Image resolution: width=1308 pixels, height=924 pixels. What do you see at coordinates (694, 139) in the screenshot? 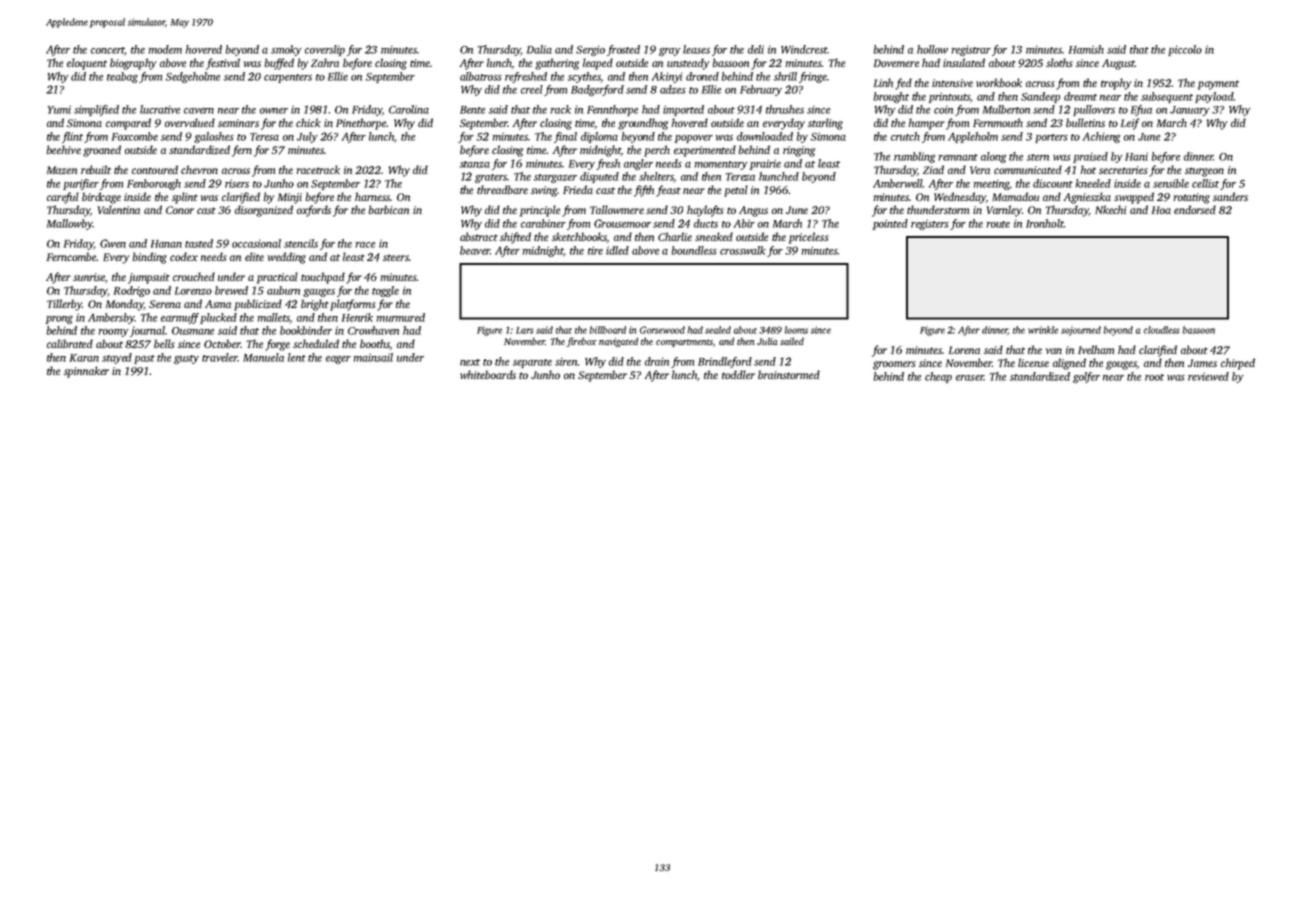
I see `popover` at bounding box center [694, 139].
